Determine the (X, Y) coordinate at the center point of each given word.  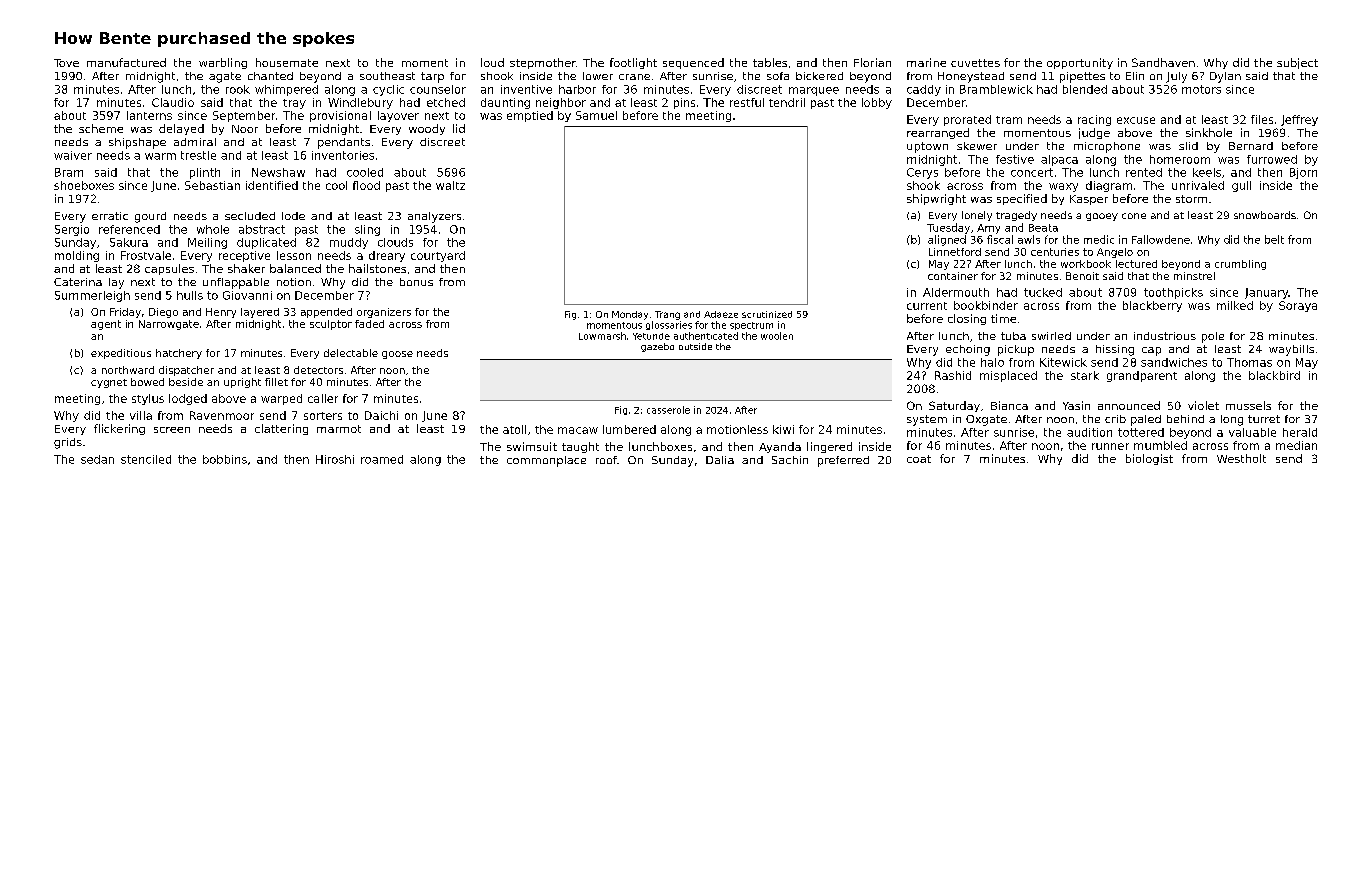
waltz (450, 185)
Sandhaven (1163, 62)
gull (1241, 186)
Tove (66, 63)
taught (580, 447)
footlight (633, 63)
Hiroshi (335, 459)
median (1296, 445)
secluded (250, 216)
